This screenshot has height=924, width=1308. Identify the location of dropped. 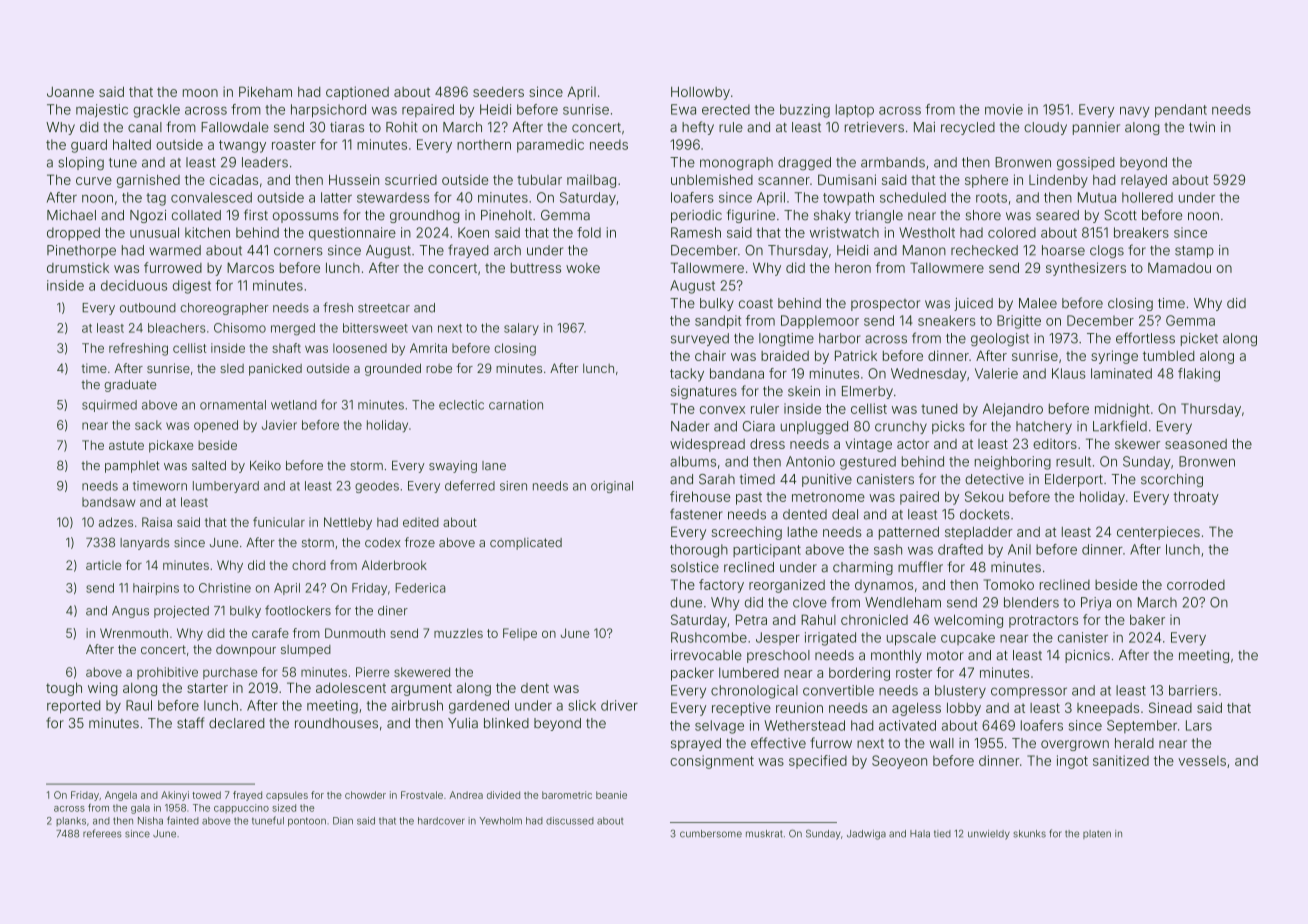
(73, 234).
